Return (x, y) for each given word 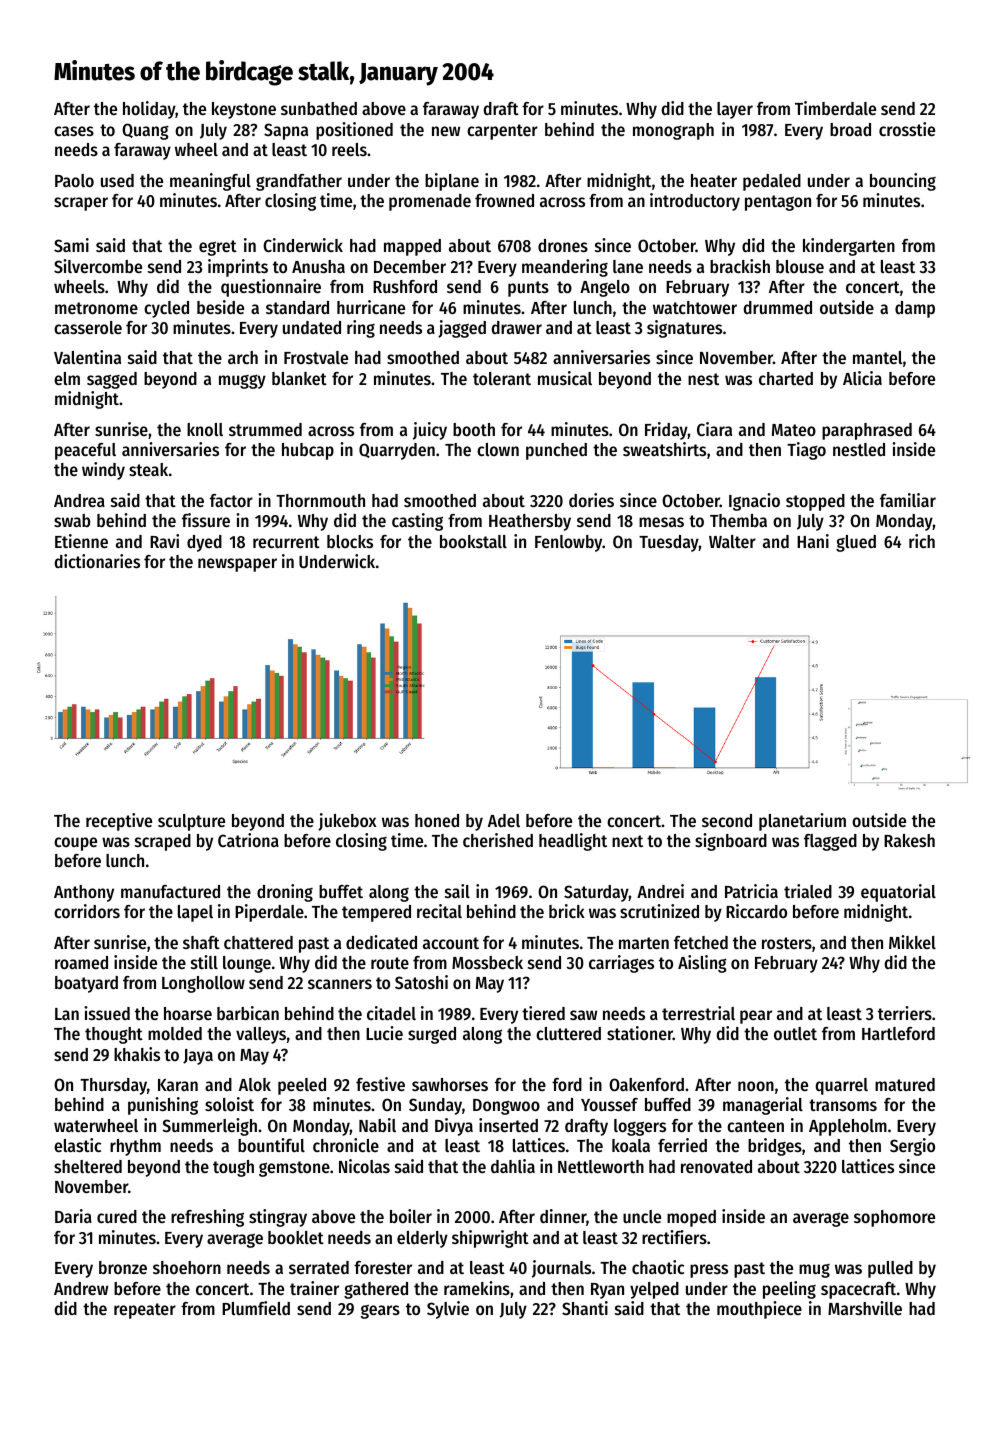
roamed (81, 962)
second (727, 820)
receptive (119, 822)
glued (856, 543)
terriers (905, 1013)
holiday (149, 110)
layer (735, 110)
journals (561, 1269)
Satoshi (421, 982)
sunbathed (319, 108)
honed (437, 820)
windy (103, 471)
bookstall (473, 541)
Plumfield (256, 1308)
